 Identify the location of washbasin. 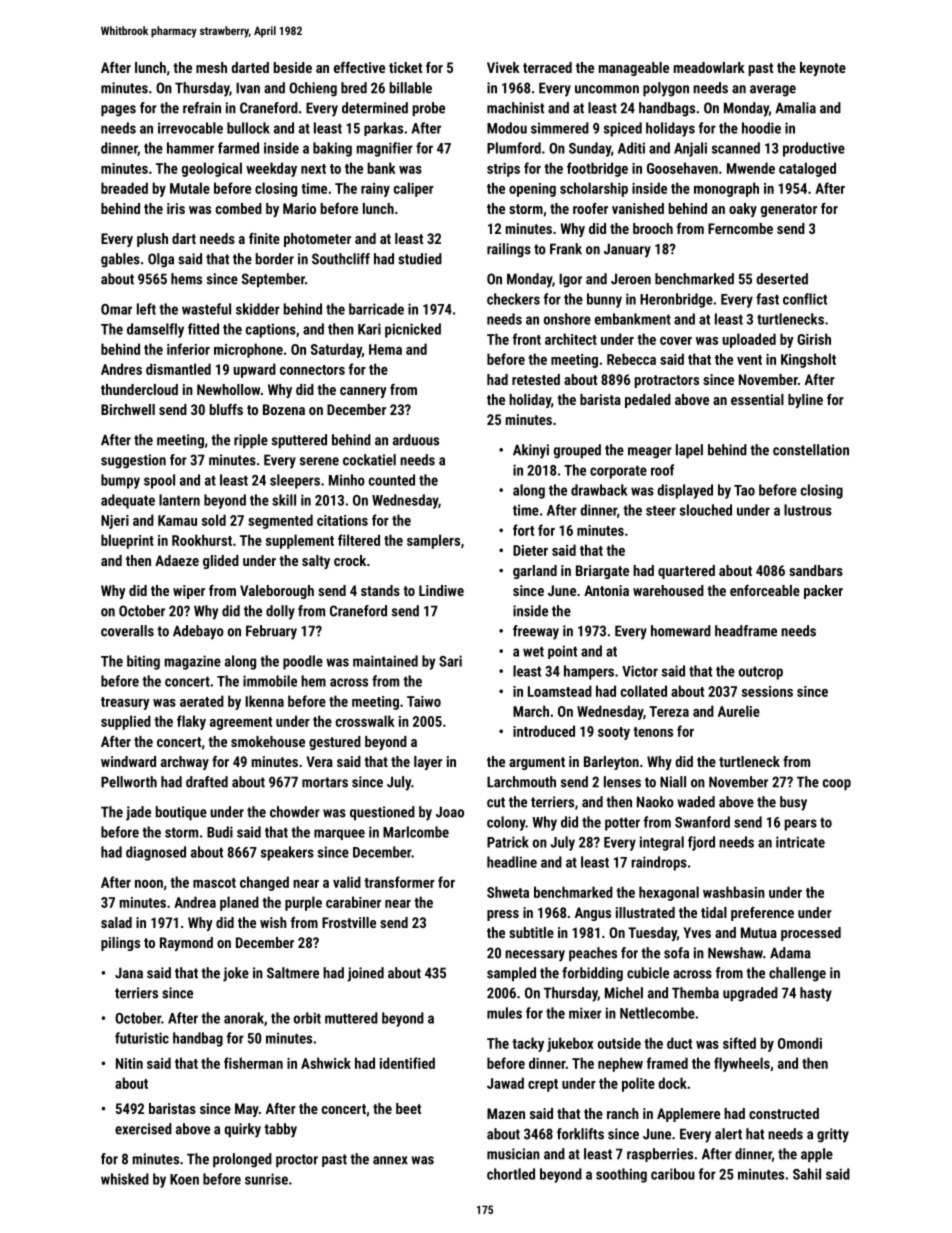
(734, 892).
